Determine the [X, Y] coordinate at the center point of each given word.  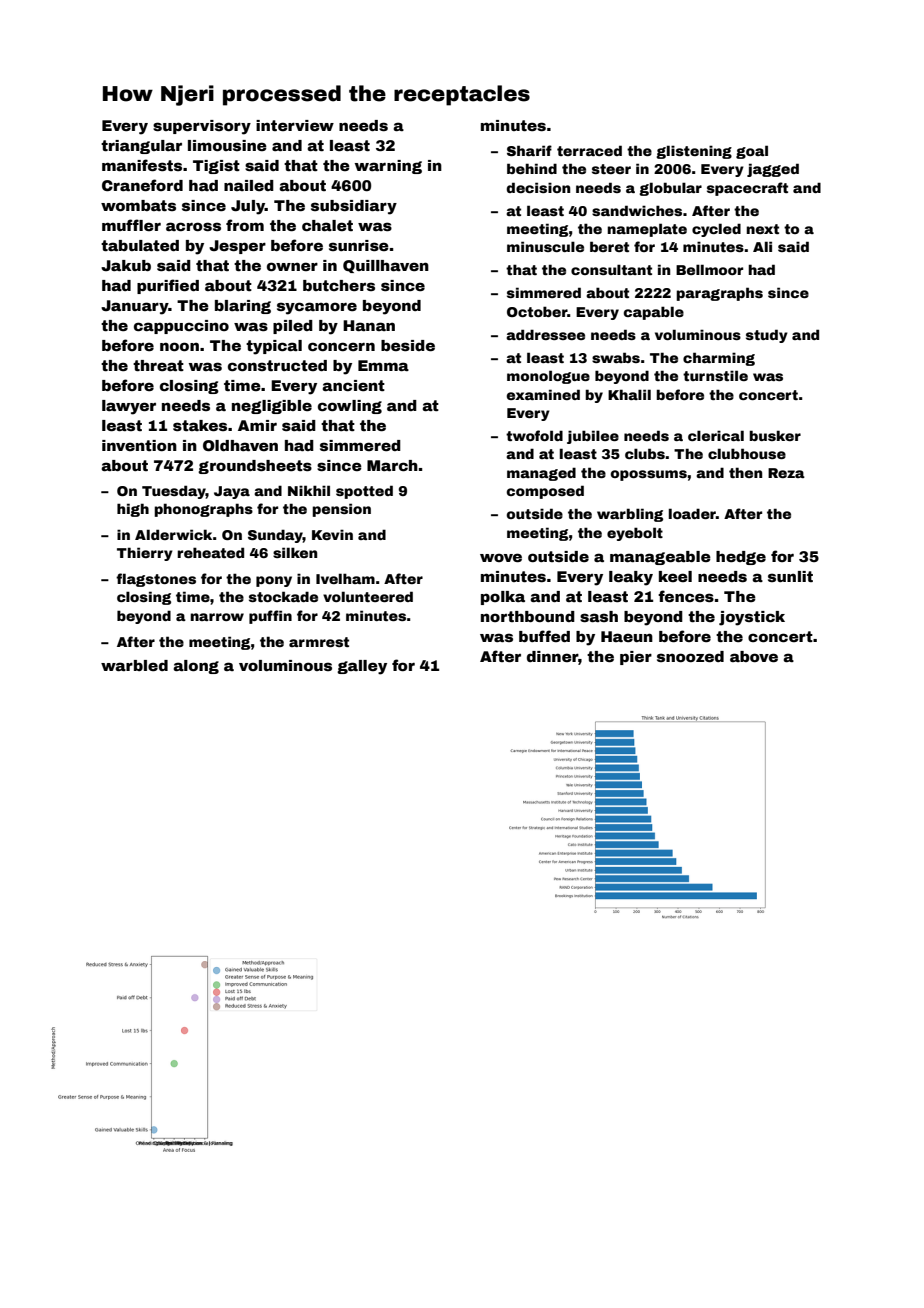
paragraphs [719, 294]
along [196, 667]
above [754, 656]
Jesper [237, 247]
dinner [552, 656]
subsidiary [354, 207]
